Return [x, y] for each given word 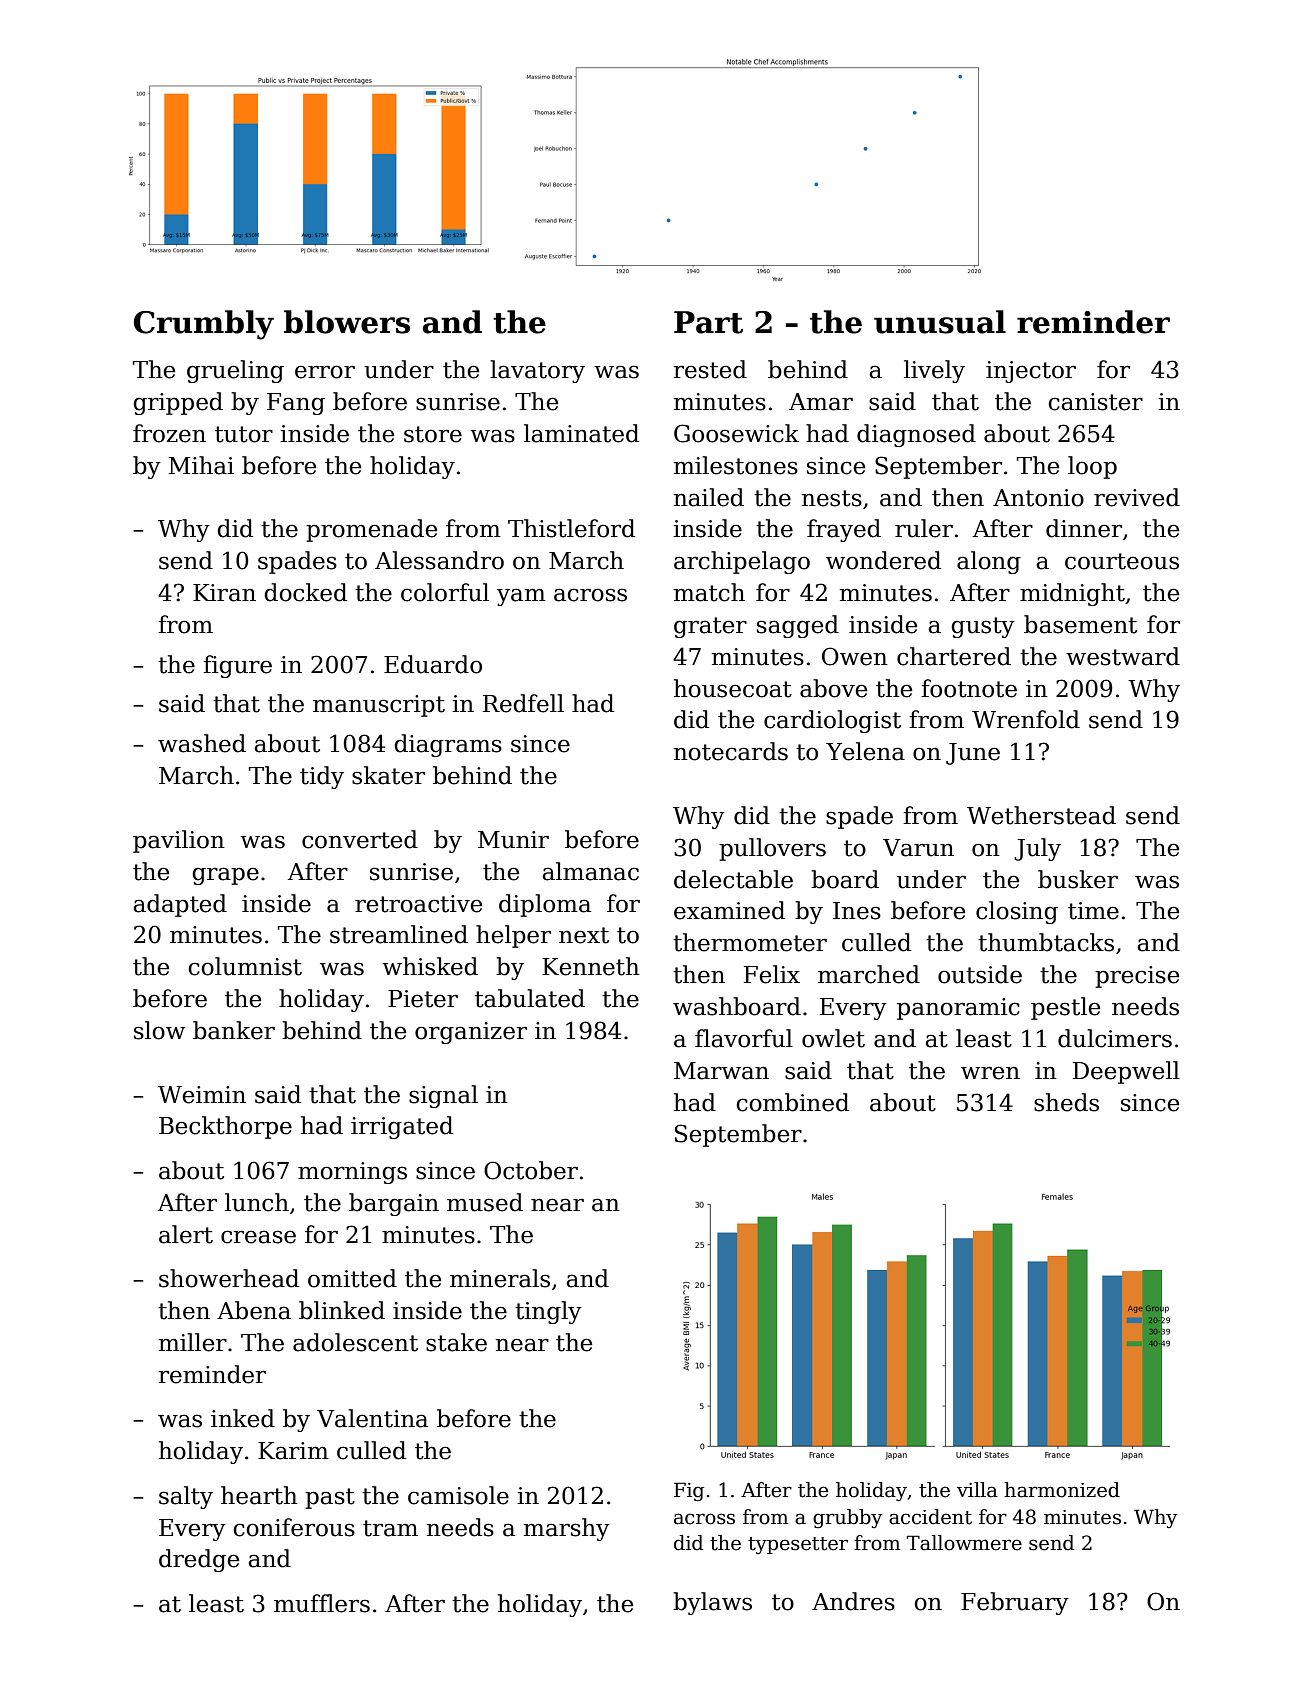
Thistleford [571, 528]
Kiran [224, 593]
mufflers [322, 1603]
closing [1017, 912]
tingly [548, 1312]
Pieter [423, 999]
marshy [567, 1529]
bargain [394, 1204]
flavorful [744, 1038]
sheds [1066, 1102]
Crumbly [204, 325]
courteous [1122, 561]
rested [710, 369]
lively [934, 371]
